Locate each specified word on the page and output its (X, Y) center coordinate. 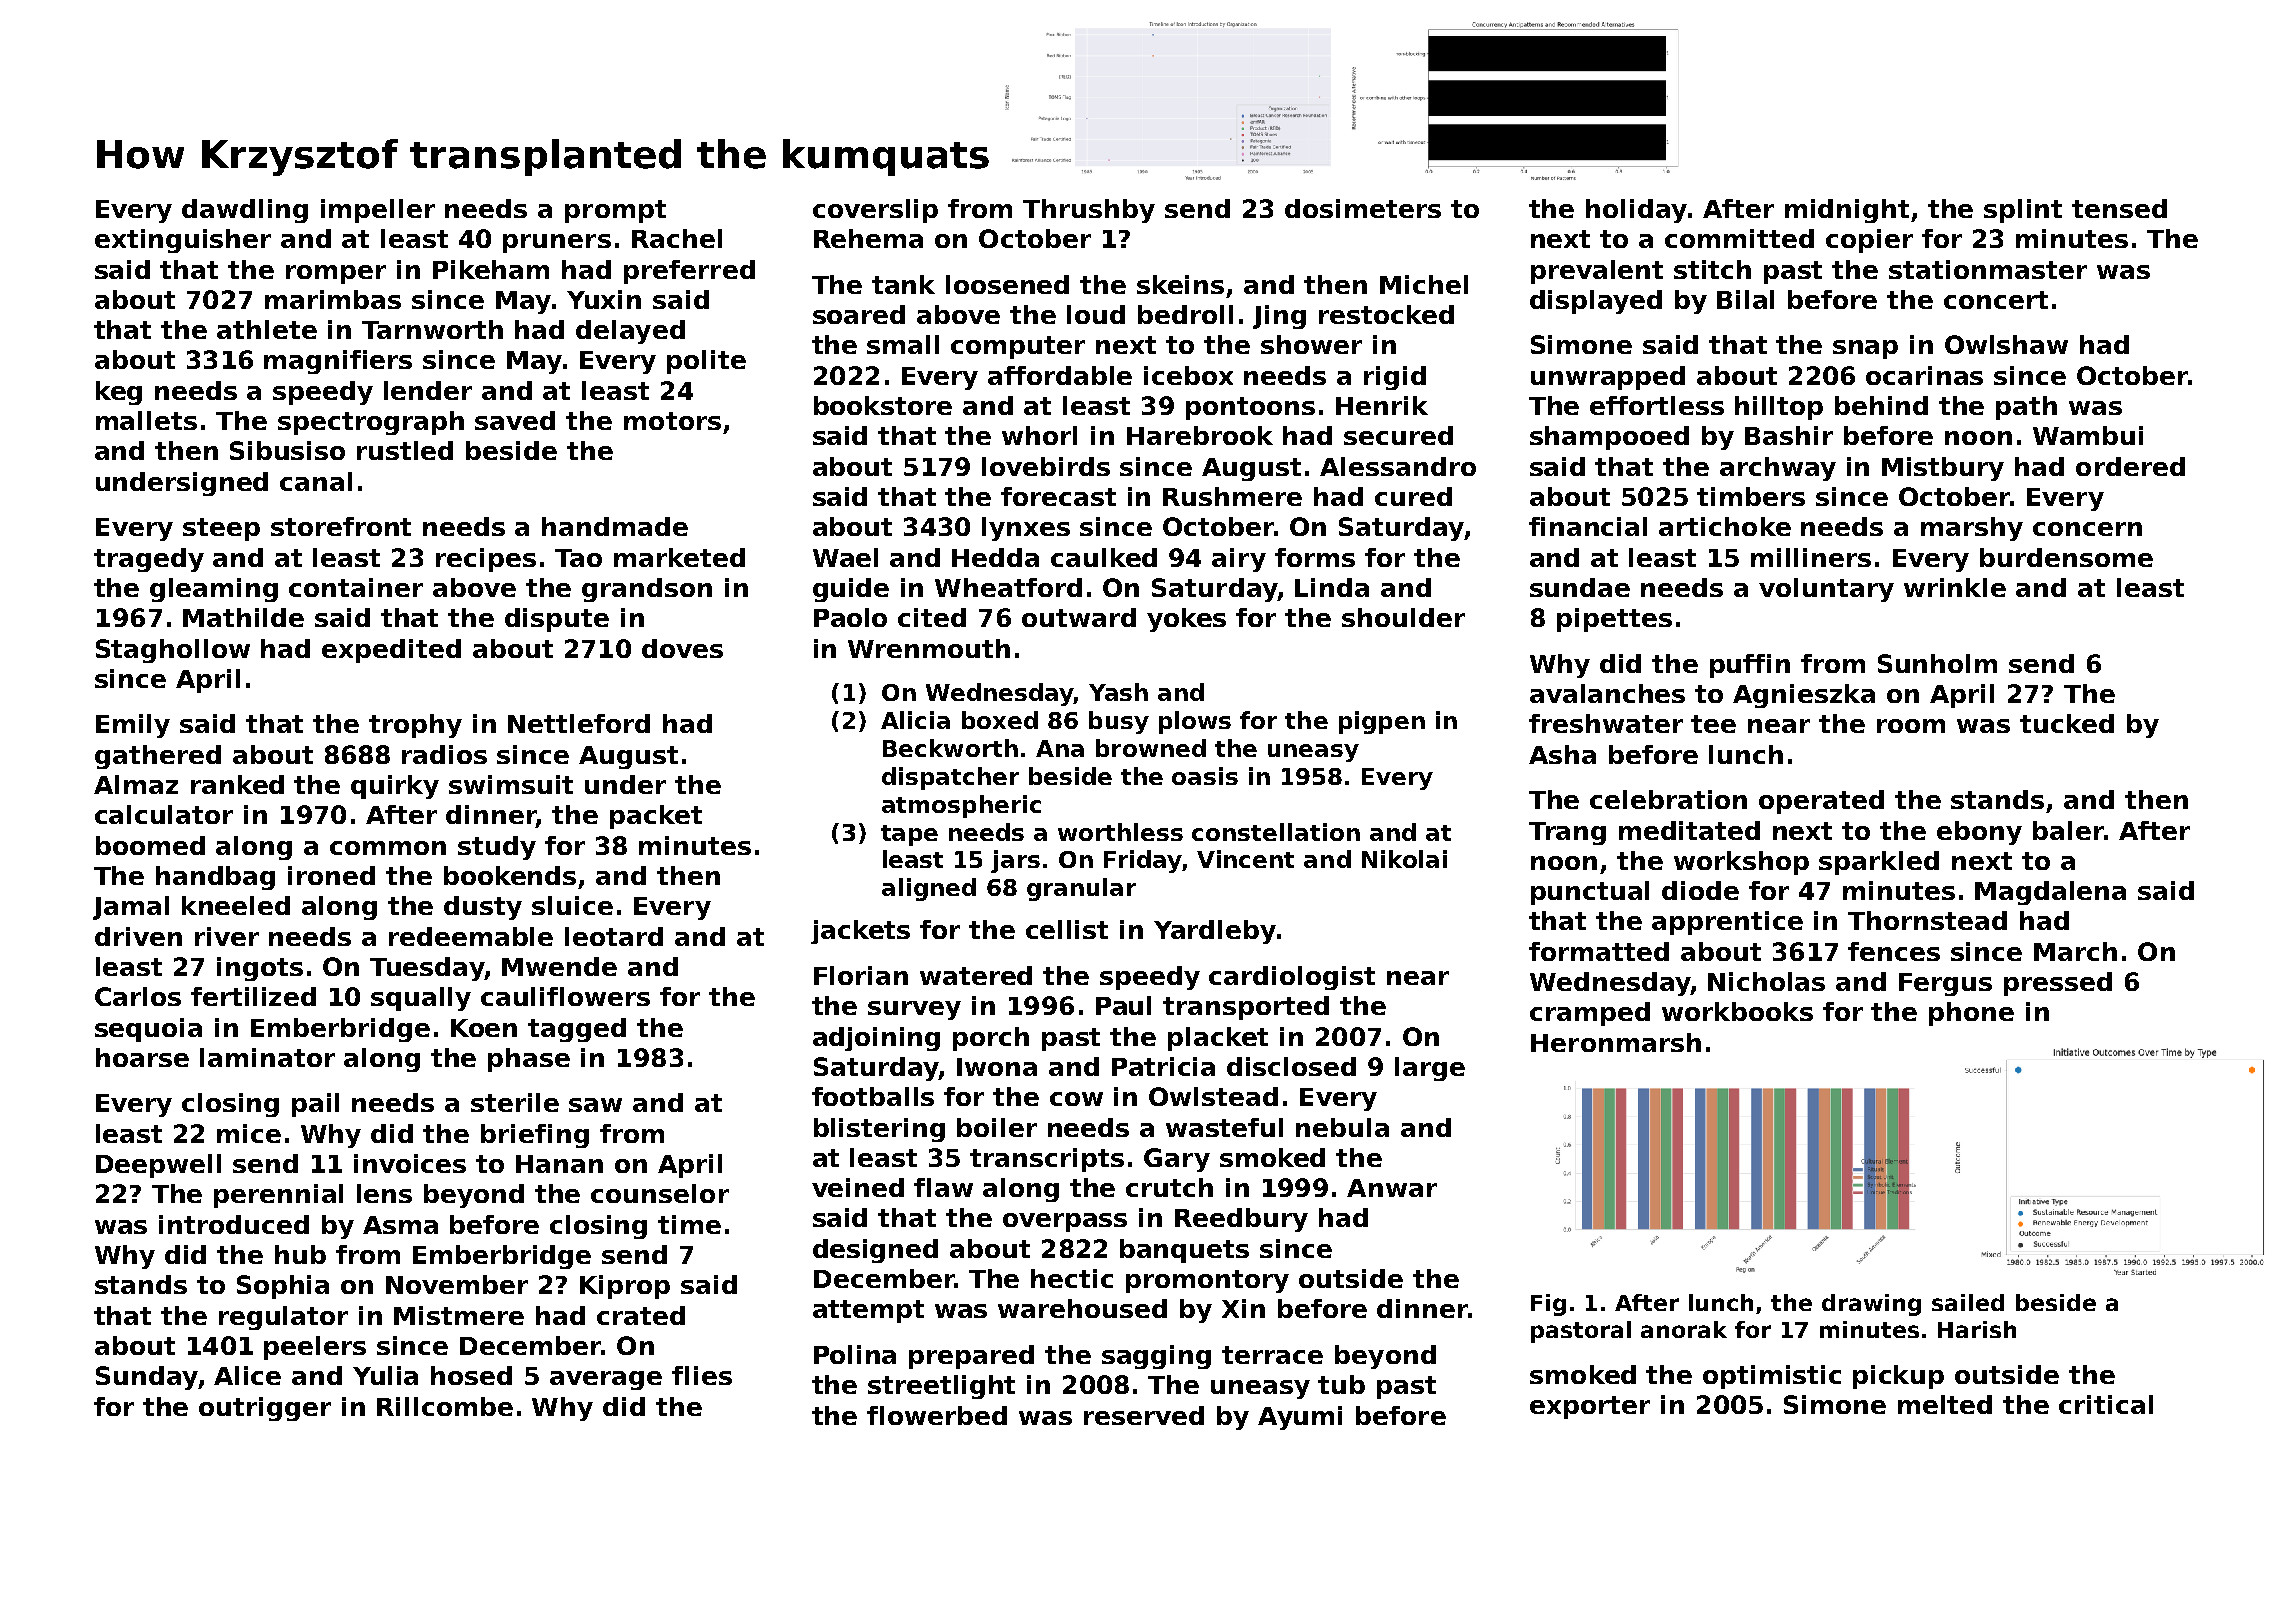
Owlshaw (2006, 344)
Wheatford (1008, 587)
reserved (1144, 1415)
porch (991, 1039)
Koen (484, 1028)
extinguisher (183, 241)
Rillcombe (445, 1406)
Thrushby (1089, 211)
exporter (1590, 1407)
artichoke (1725, 526)
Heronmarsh (1616, 1042)
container (356, 587)
